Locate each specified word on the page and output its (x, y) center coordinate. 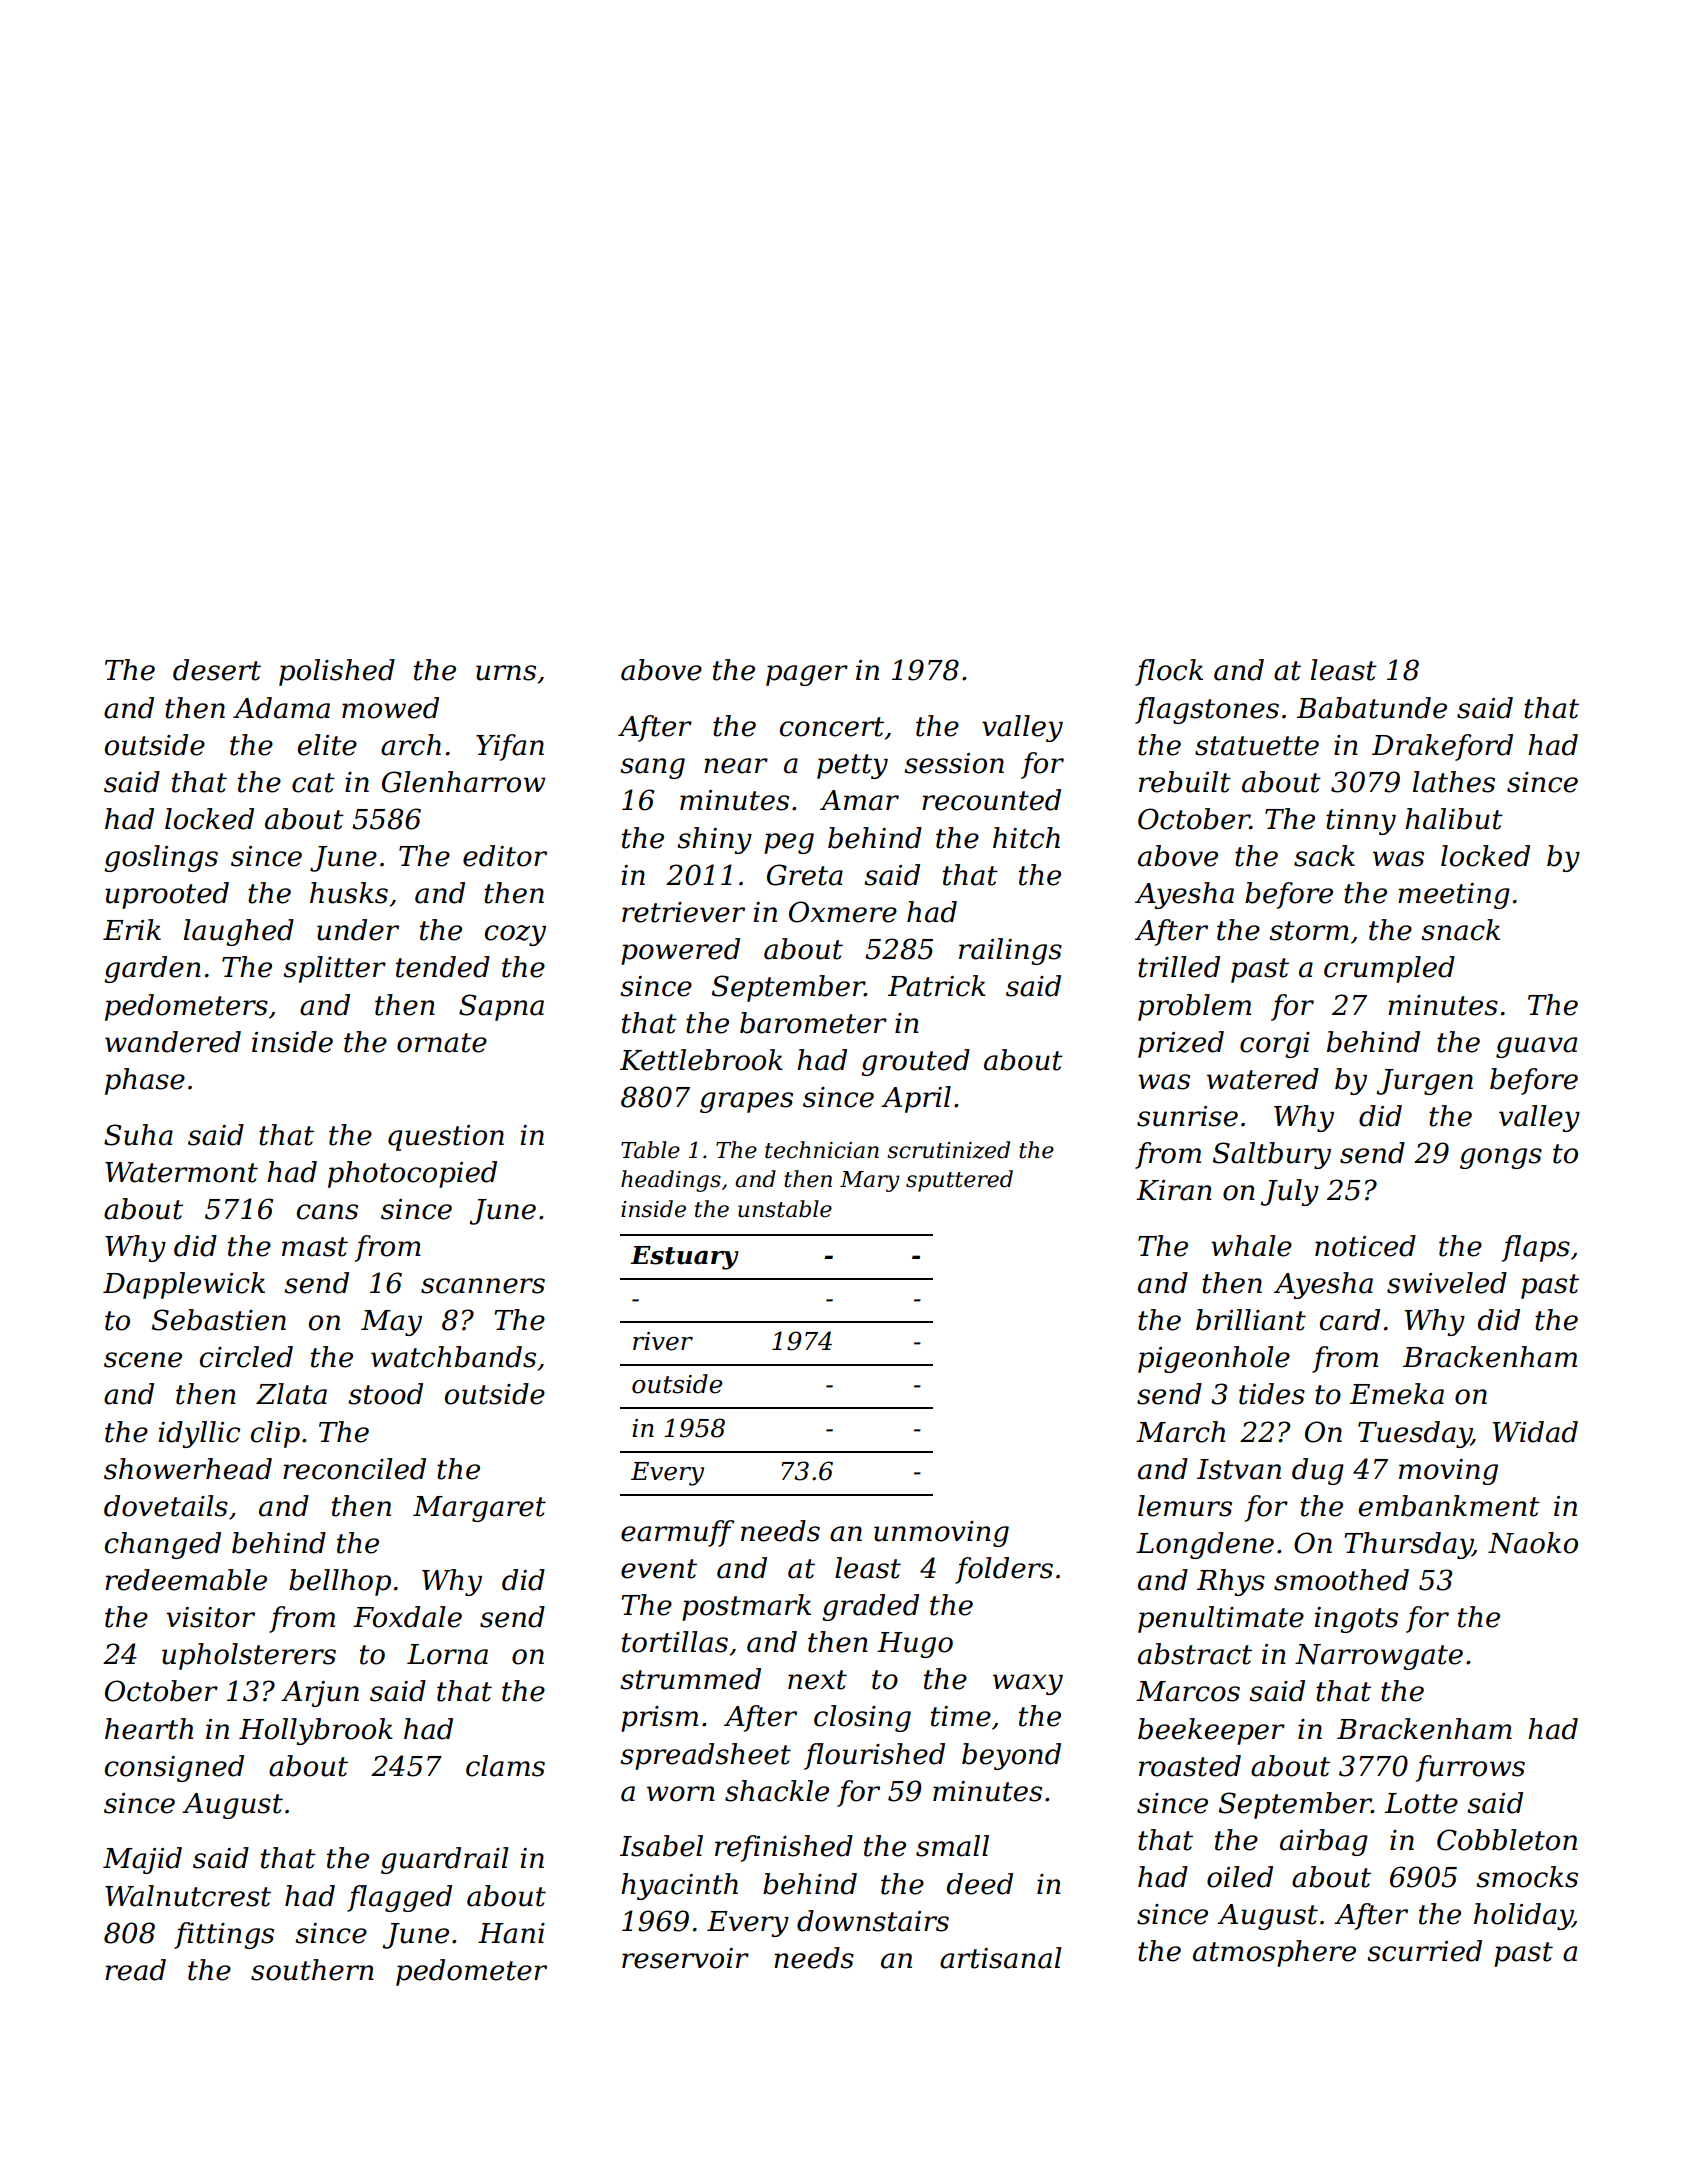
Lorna (447, 1654)
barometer (813, 1023)
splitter (334, 969)
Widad (1535, 1432)
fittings (224, 1935)
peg (789, 843)
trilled (1179, 967)
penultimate (1221, 1619)
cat (313, 783)
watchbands (453, 1357)
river (663, 1341)
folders (1004, 1570)
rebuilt (1185, 782)
